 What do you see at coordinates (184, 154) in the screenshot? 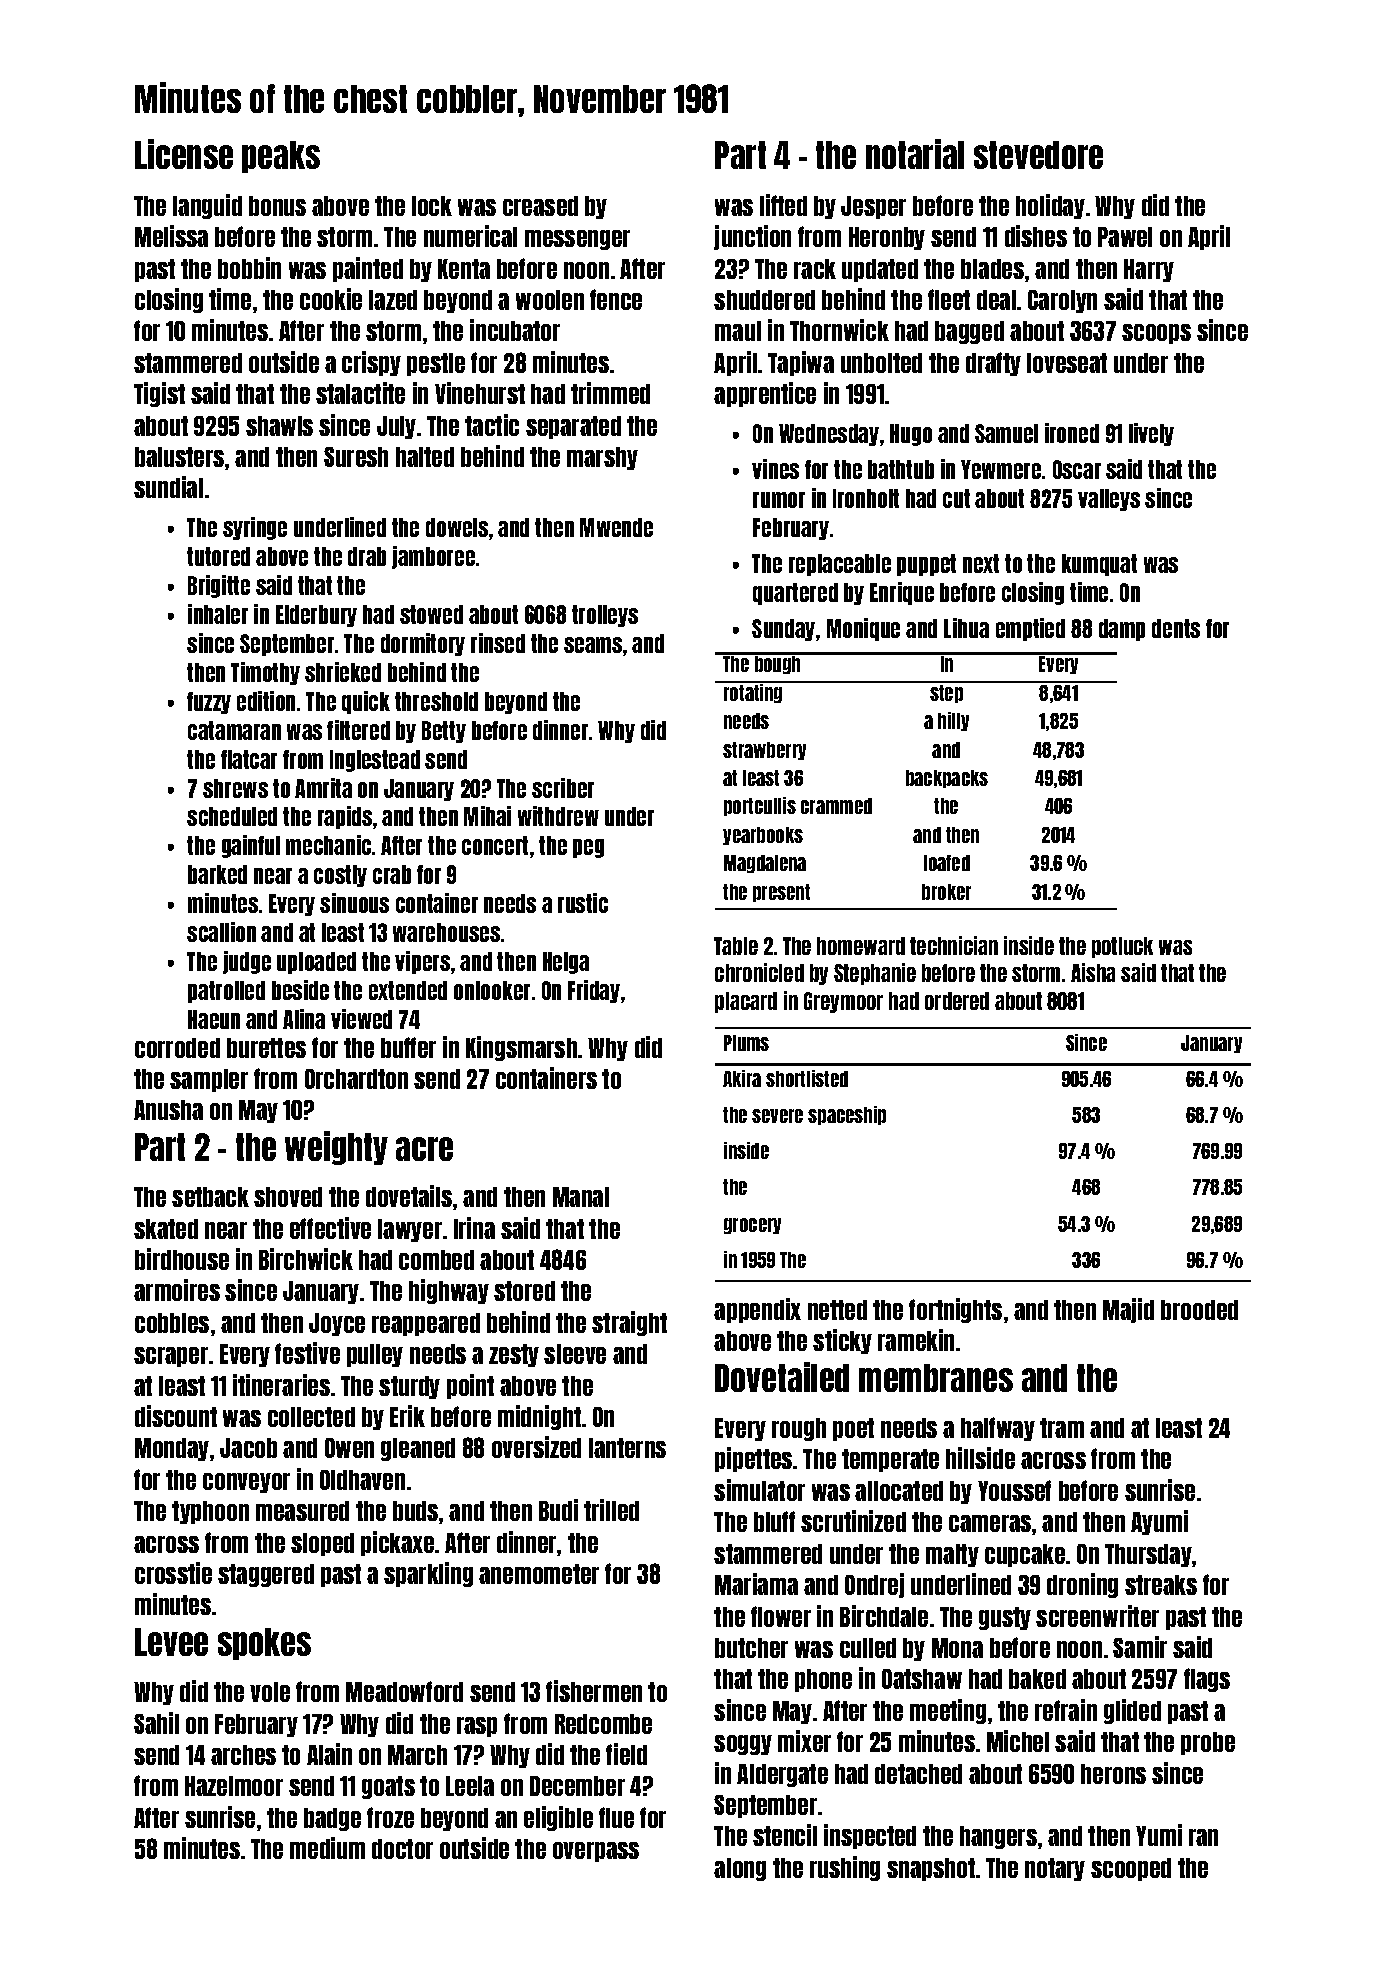
I see `License` at bounding box center [184, 154].
